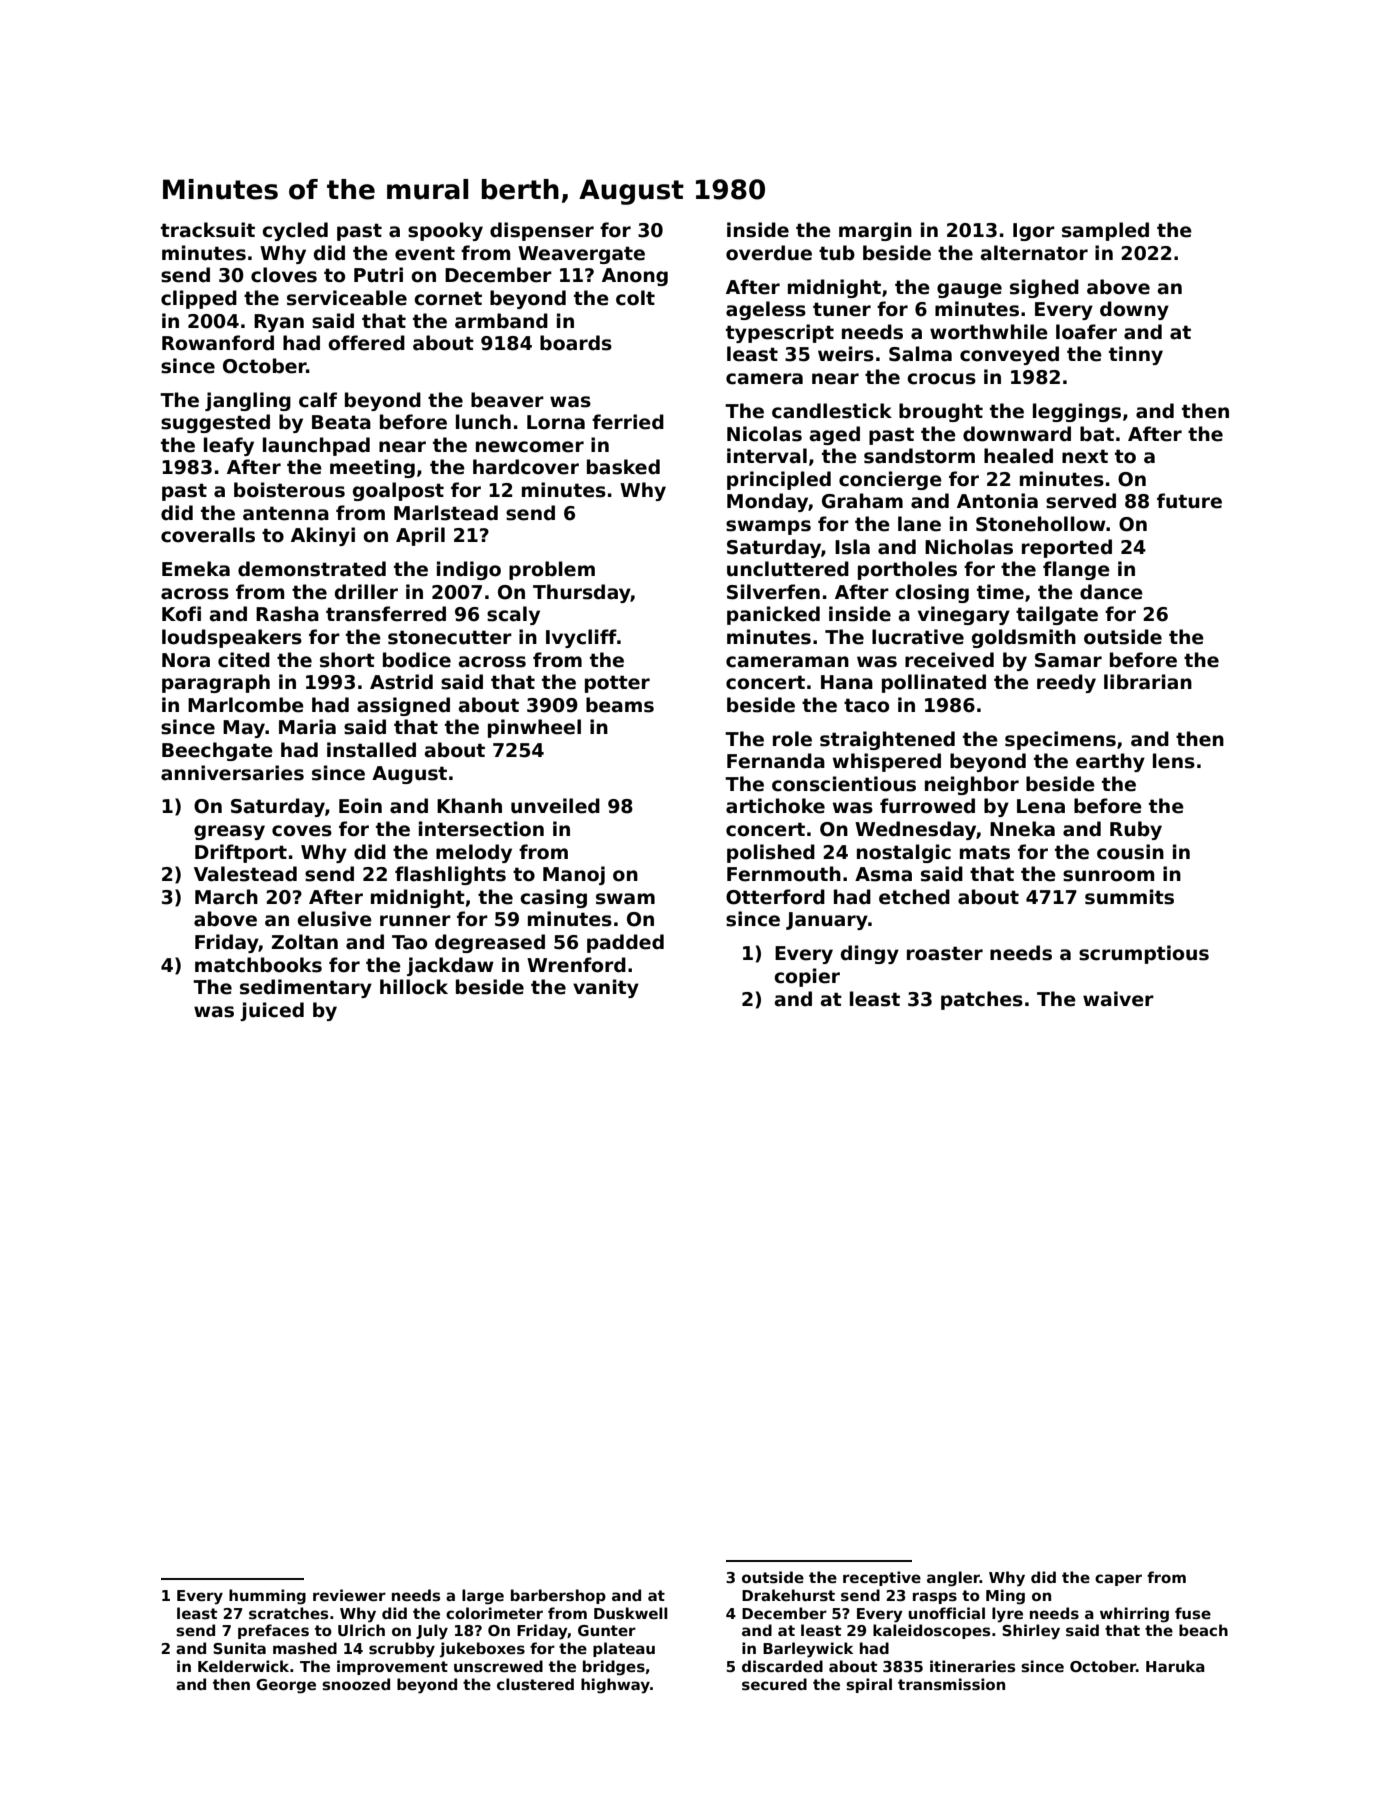 The image size is (1397, 1808). What do you see at coordinates (1175, 1666) in the page?
I see `Haruka` at bounding box center [1175, 1666].
